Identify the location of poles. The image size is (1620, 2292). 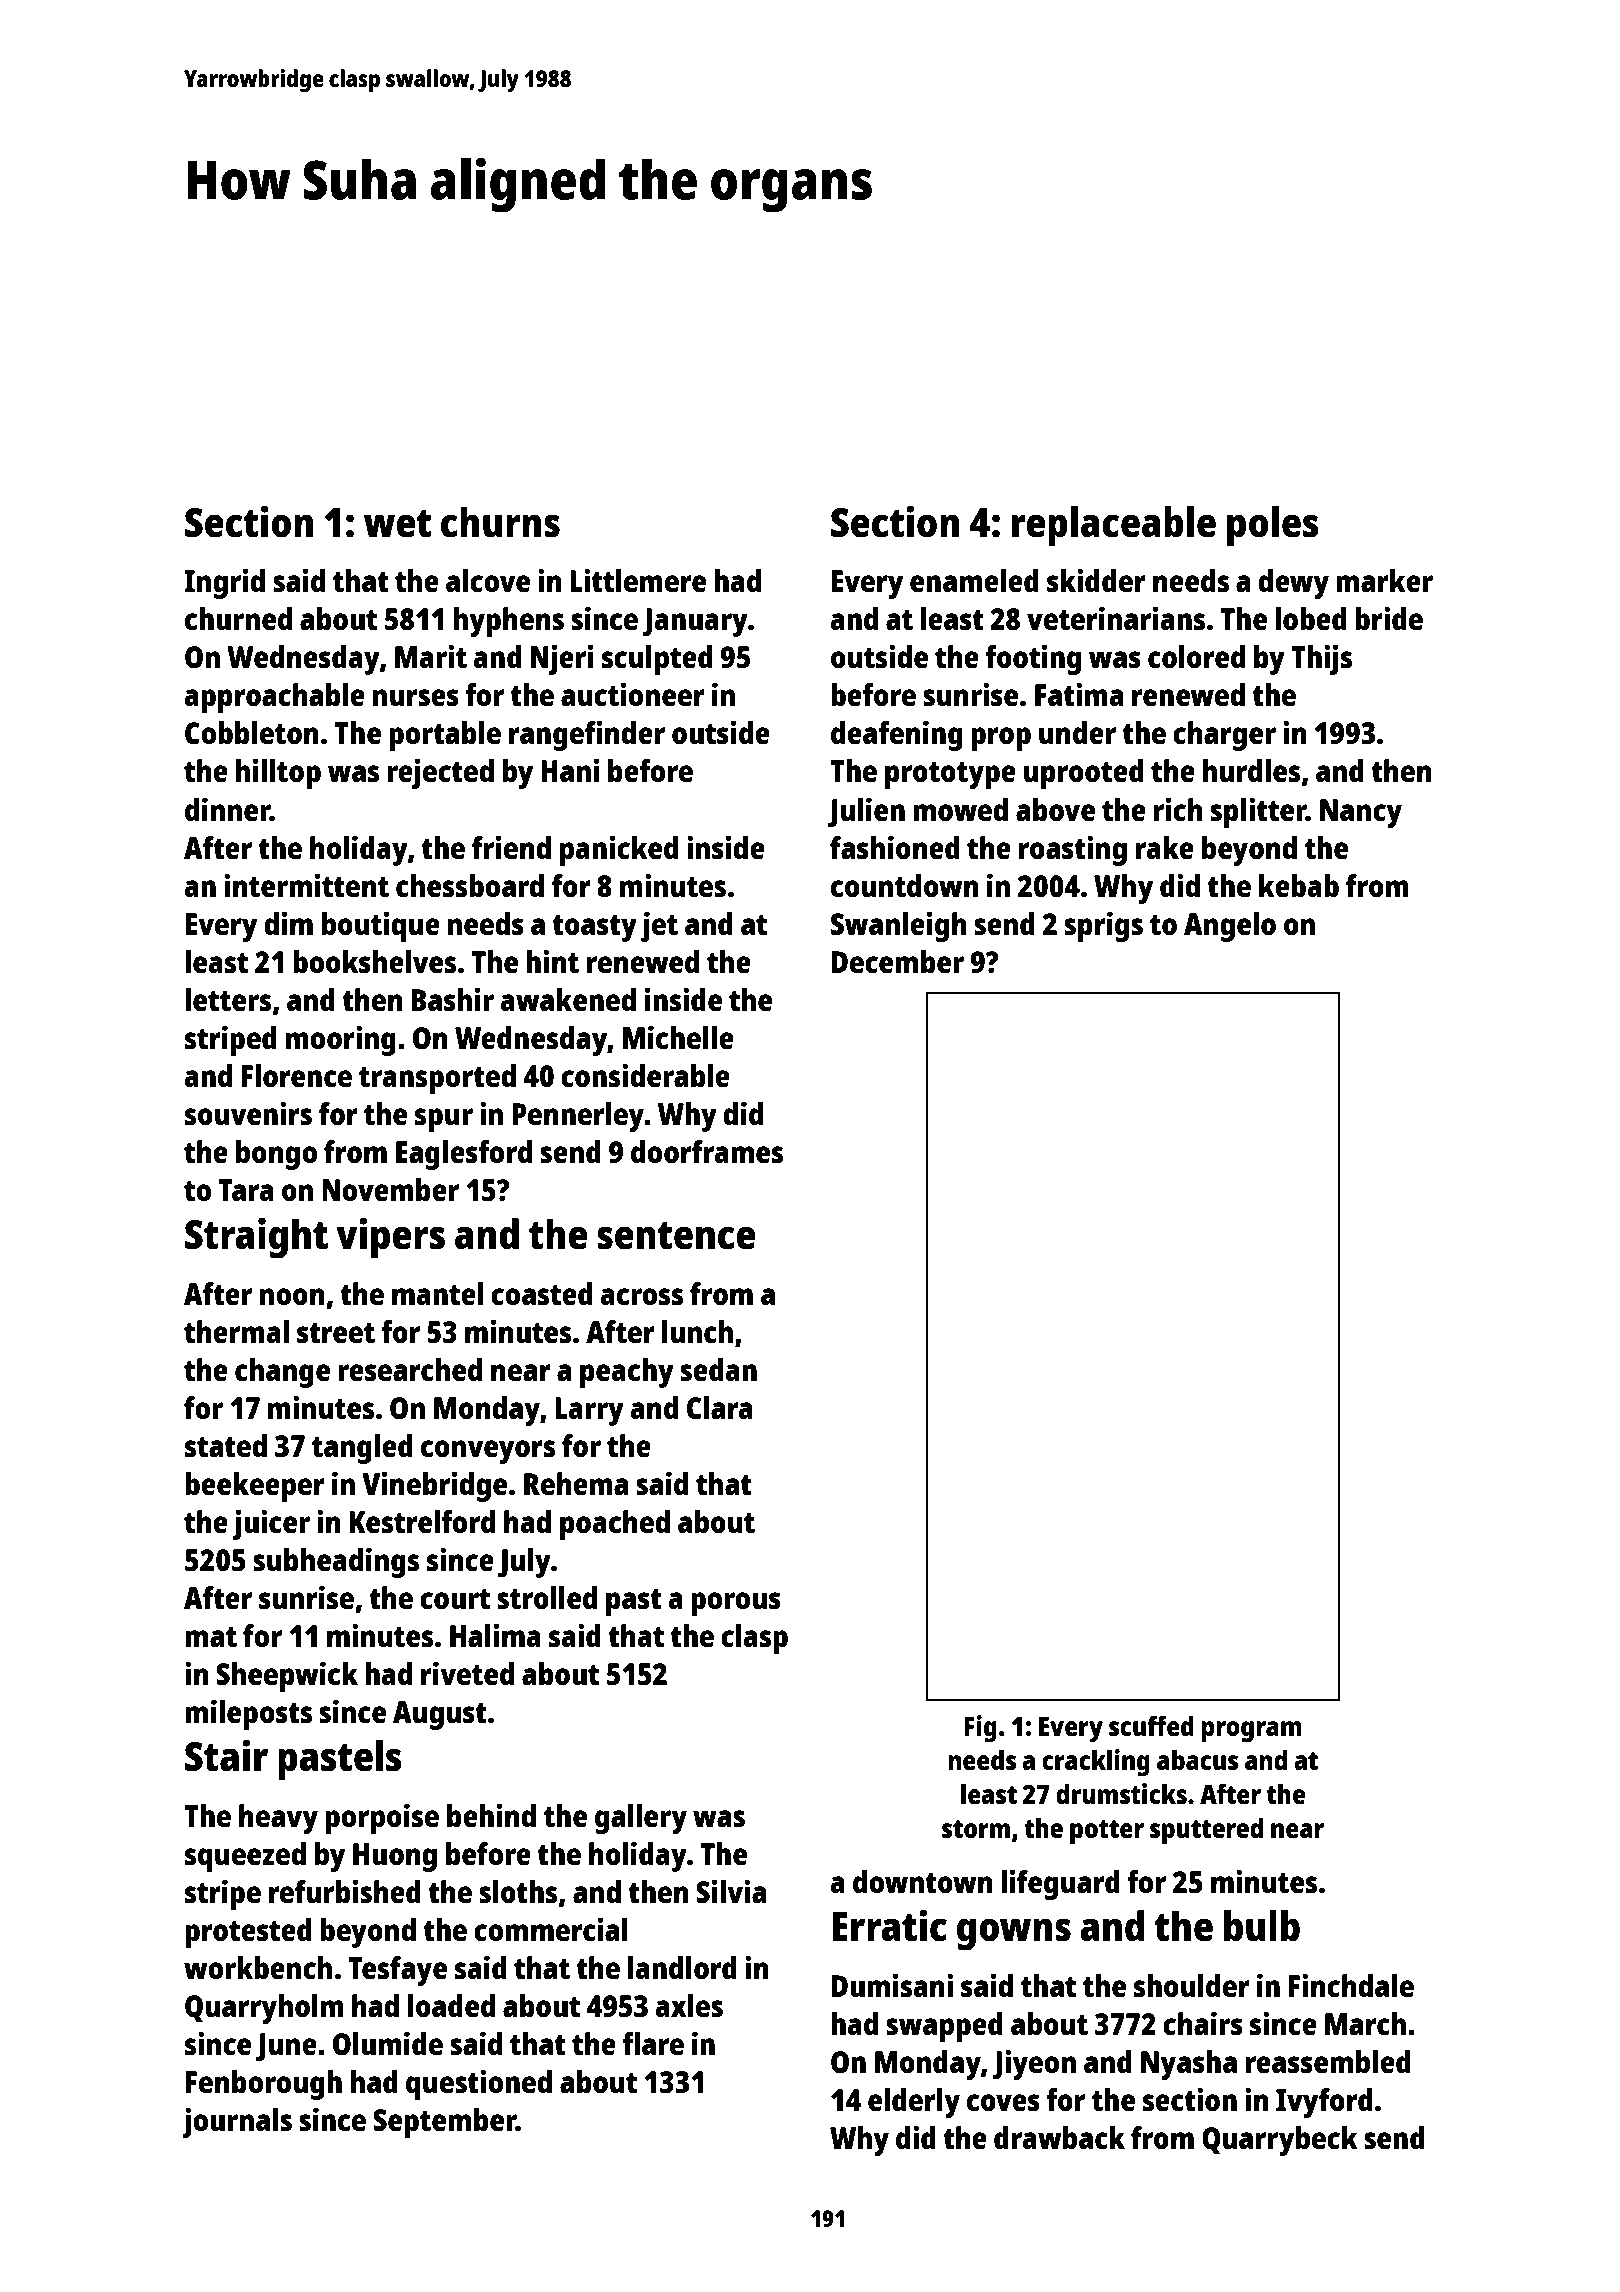
(1273, 526).
